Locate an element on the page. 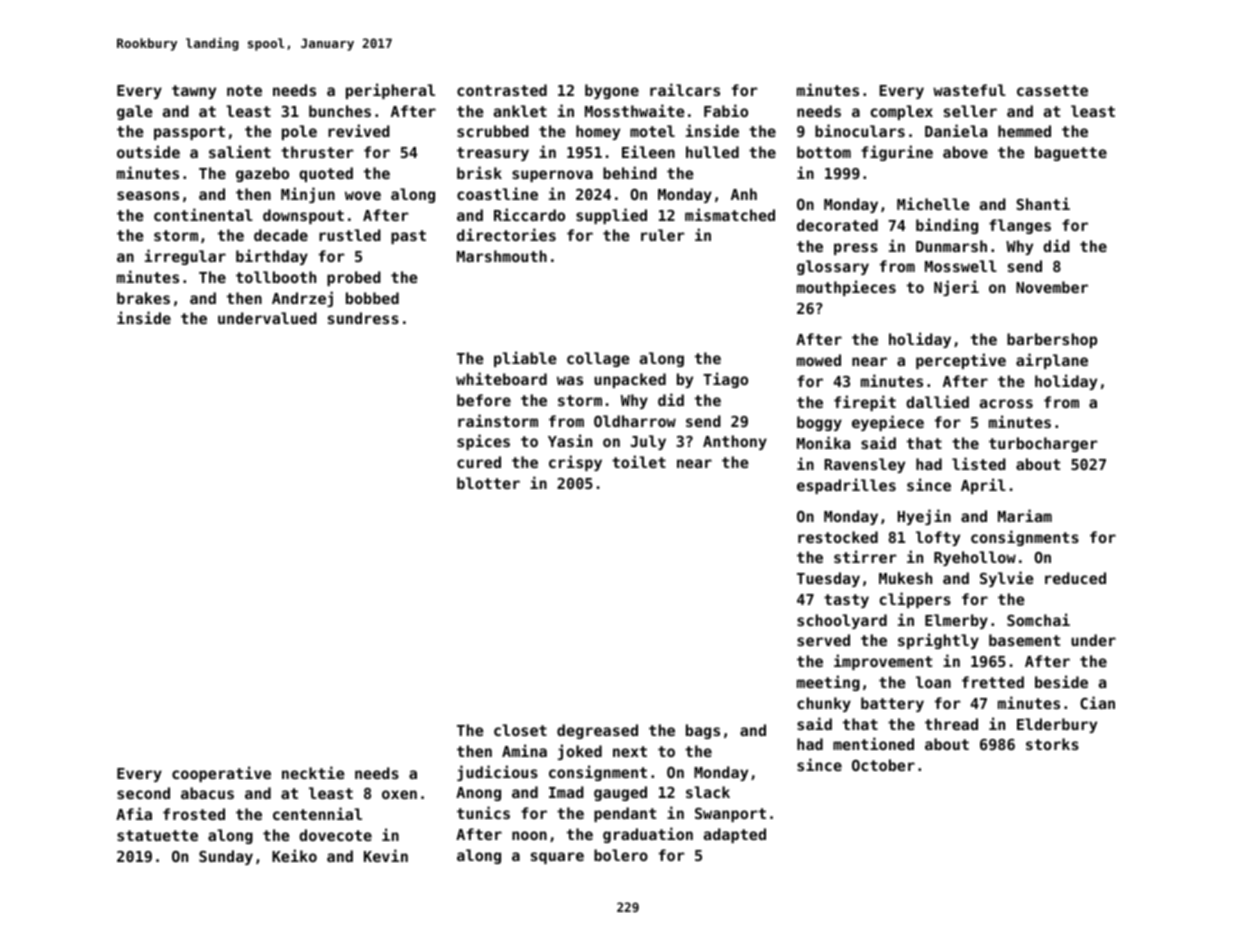 The height and width of the page is (952, 1233). baguette is located at coordinates (1071, 153).
